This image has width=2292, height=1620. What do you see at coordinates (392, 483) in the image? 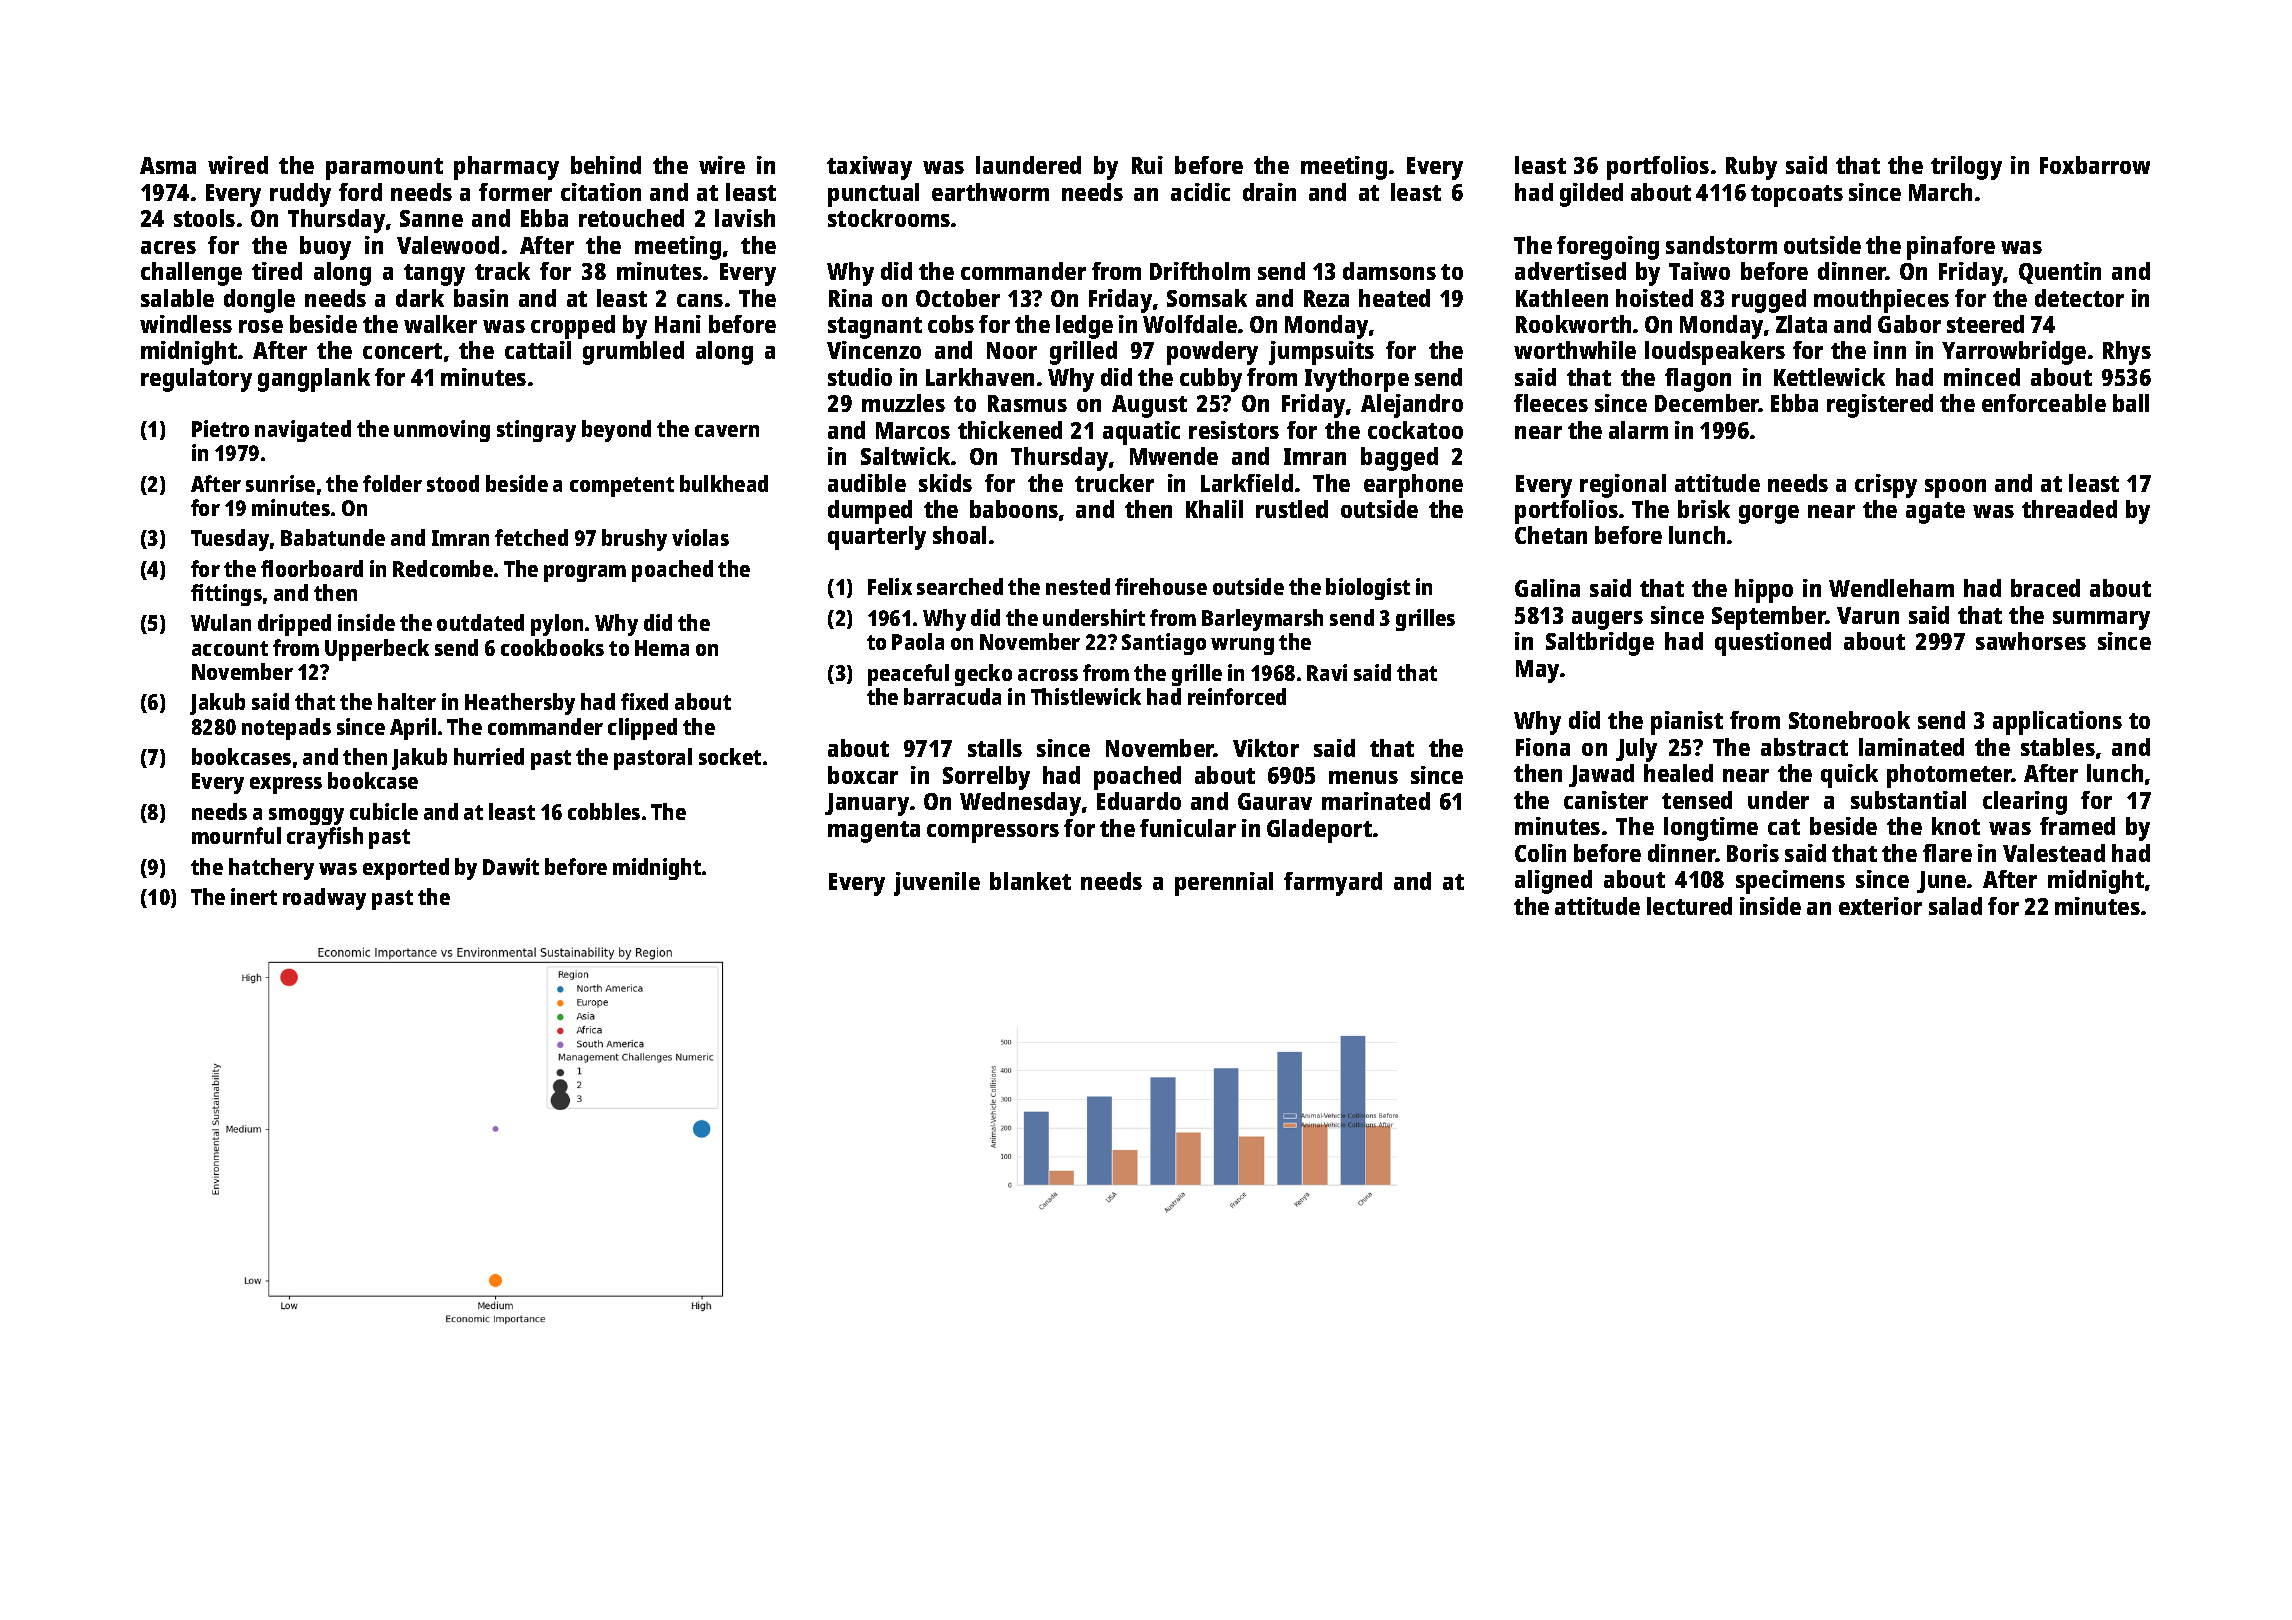
I see `folder` at bounding box center [392, 483].
